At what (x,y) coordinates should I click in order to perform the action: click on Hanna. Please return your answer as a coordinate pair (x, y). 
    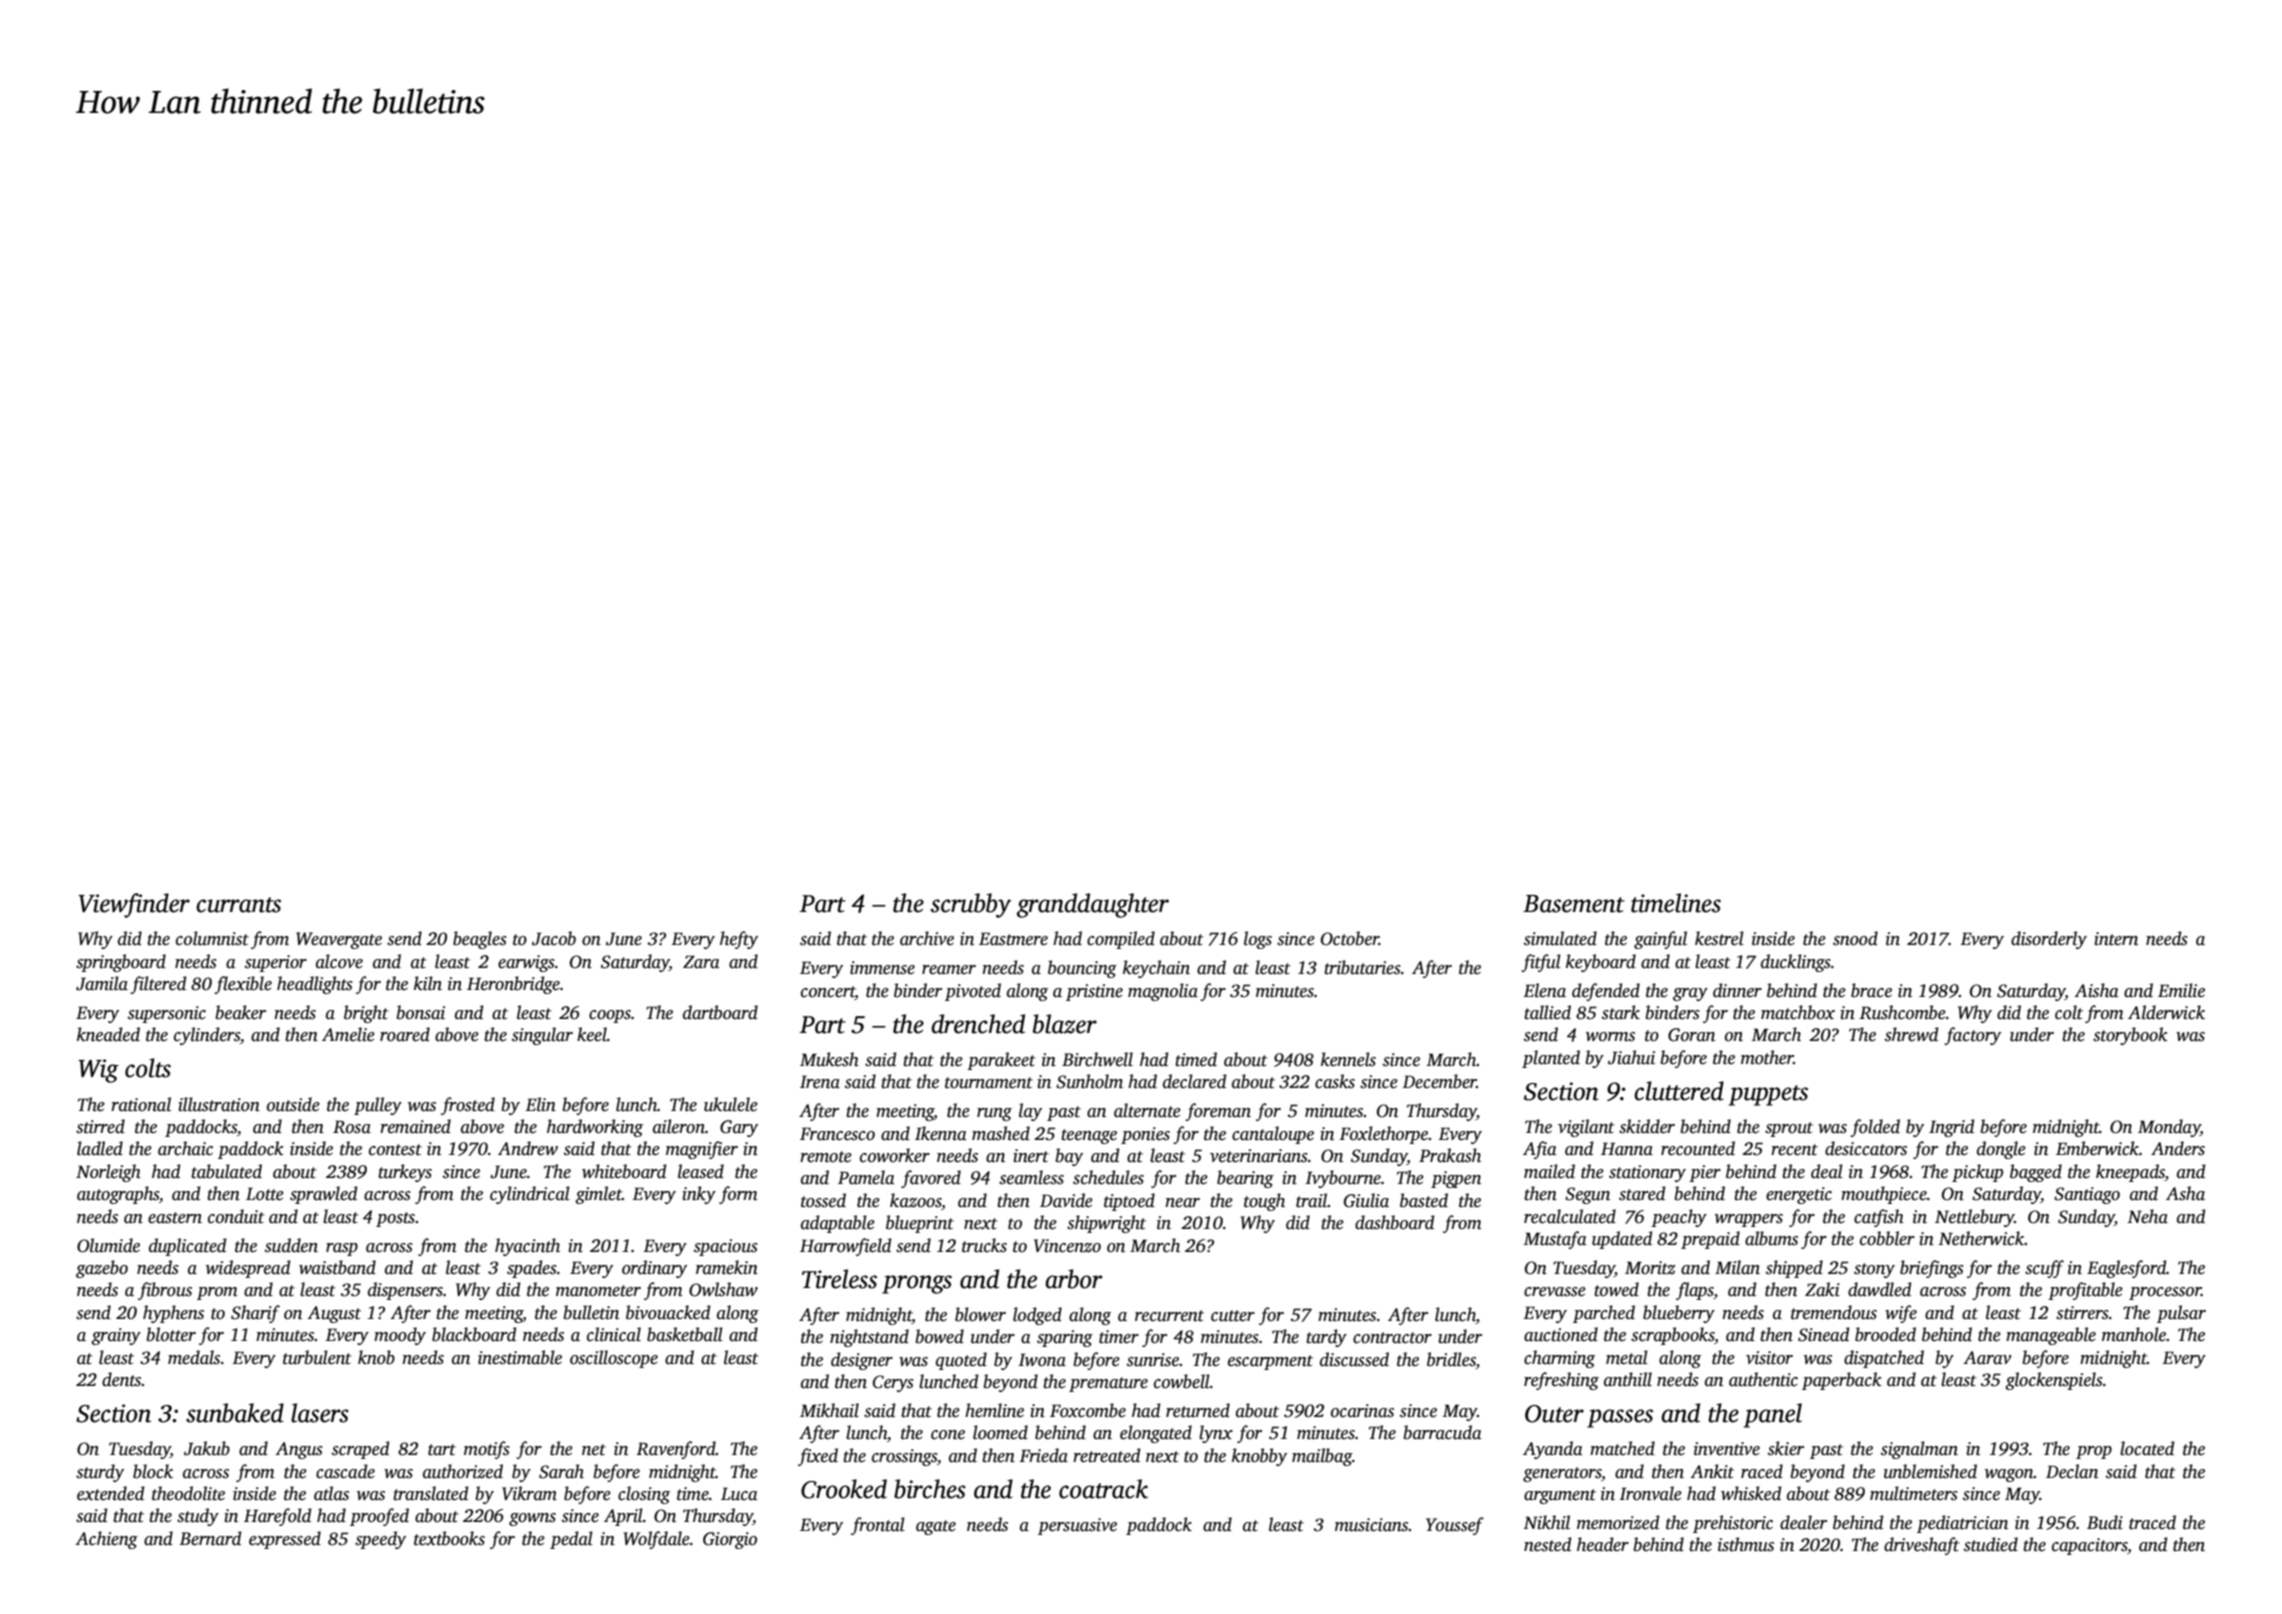
    Looking at the image, I should click on (1627, 1149).
